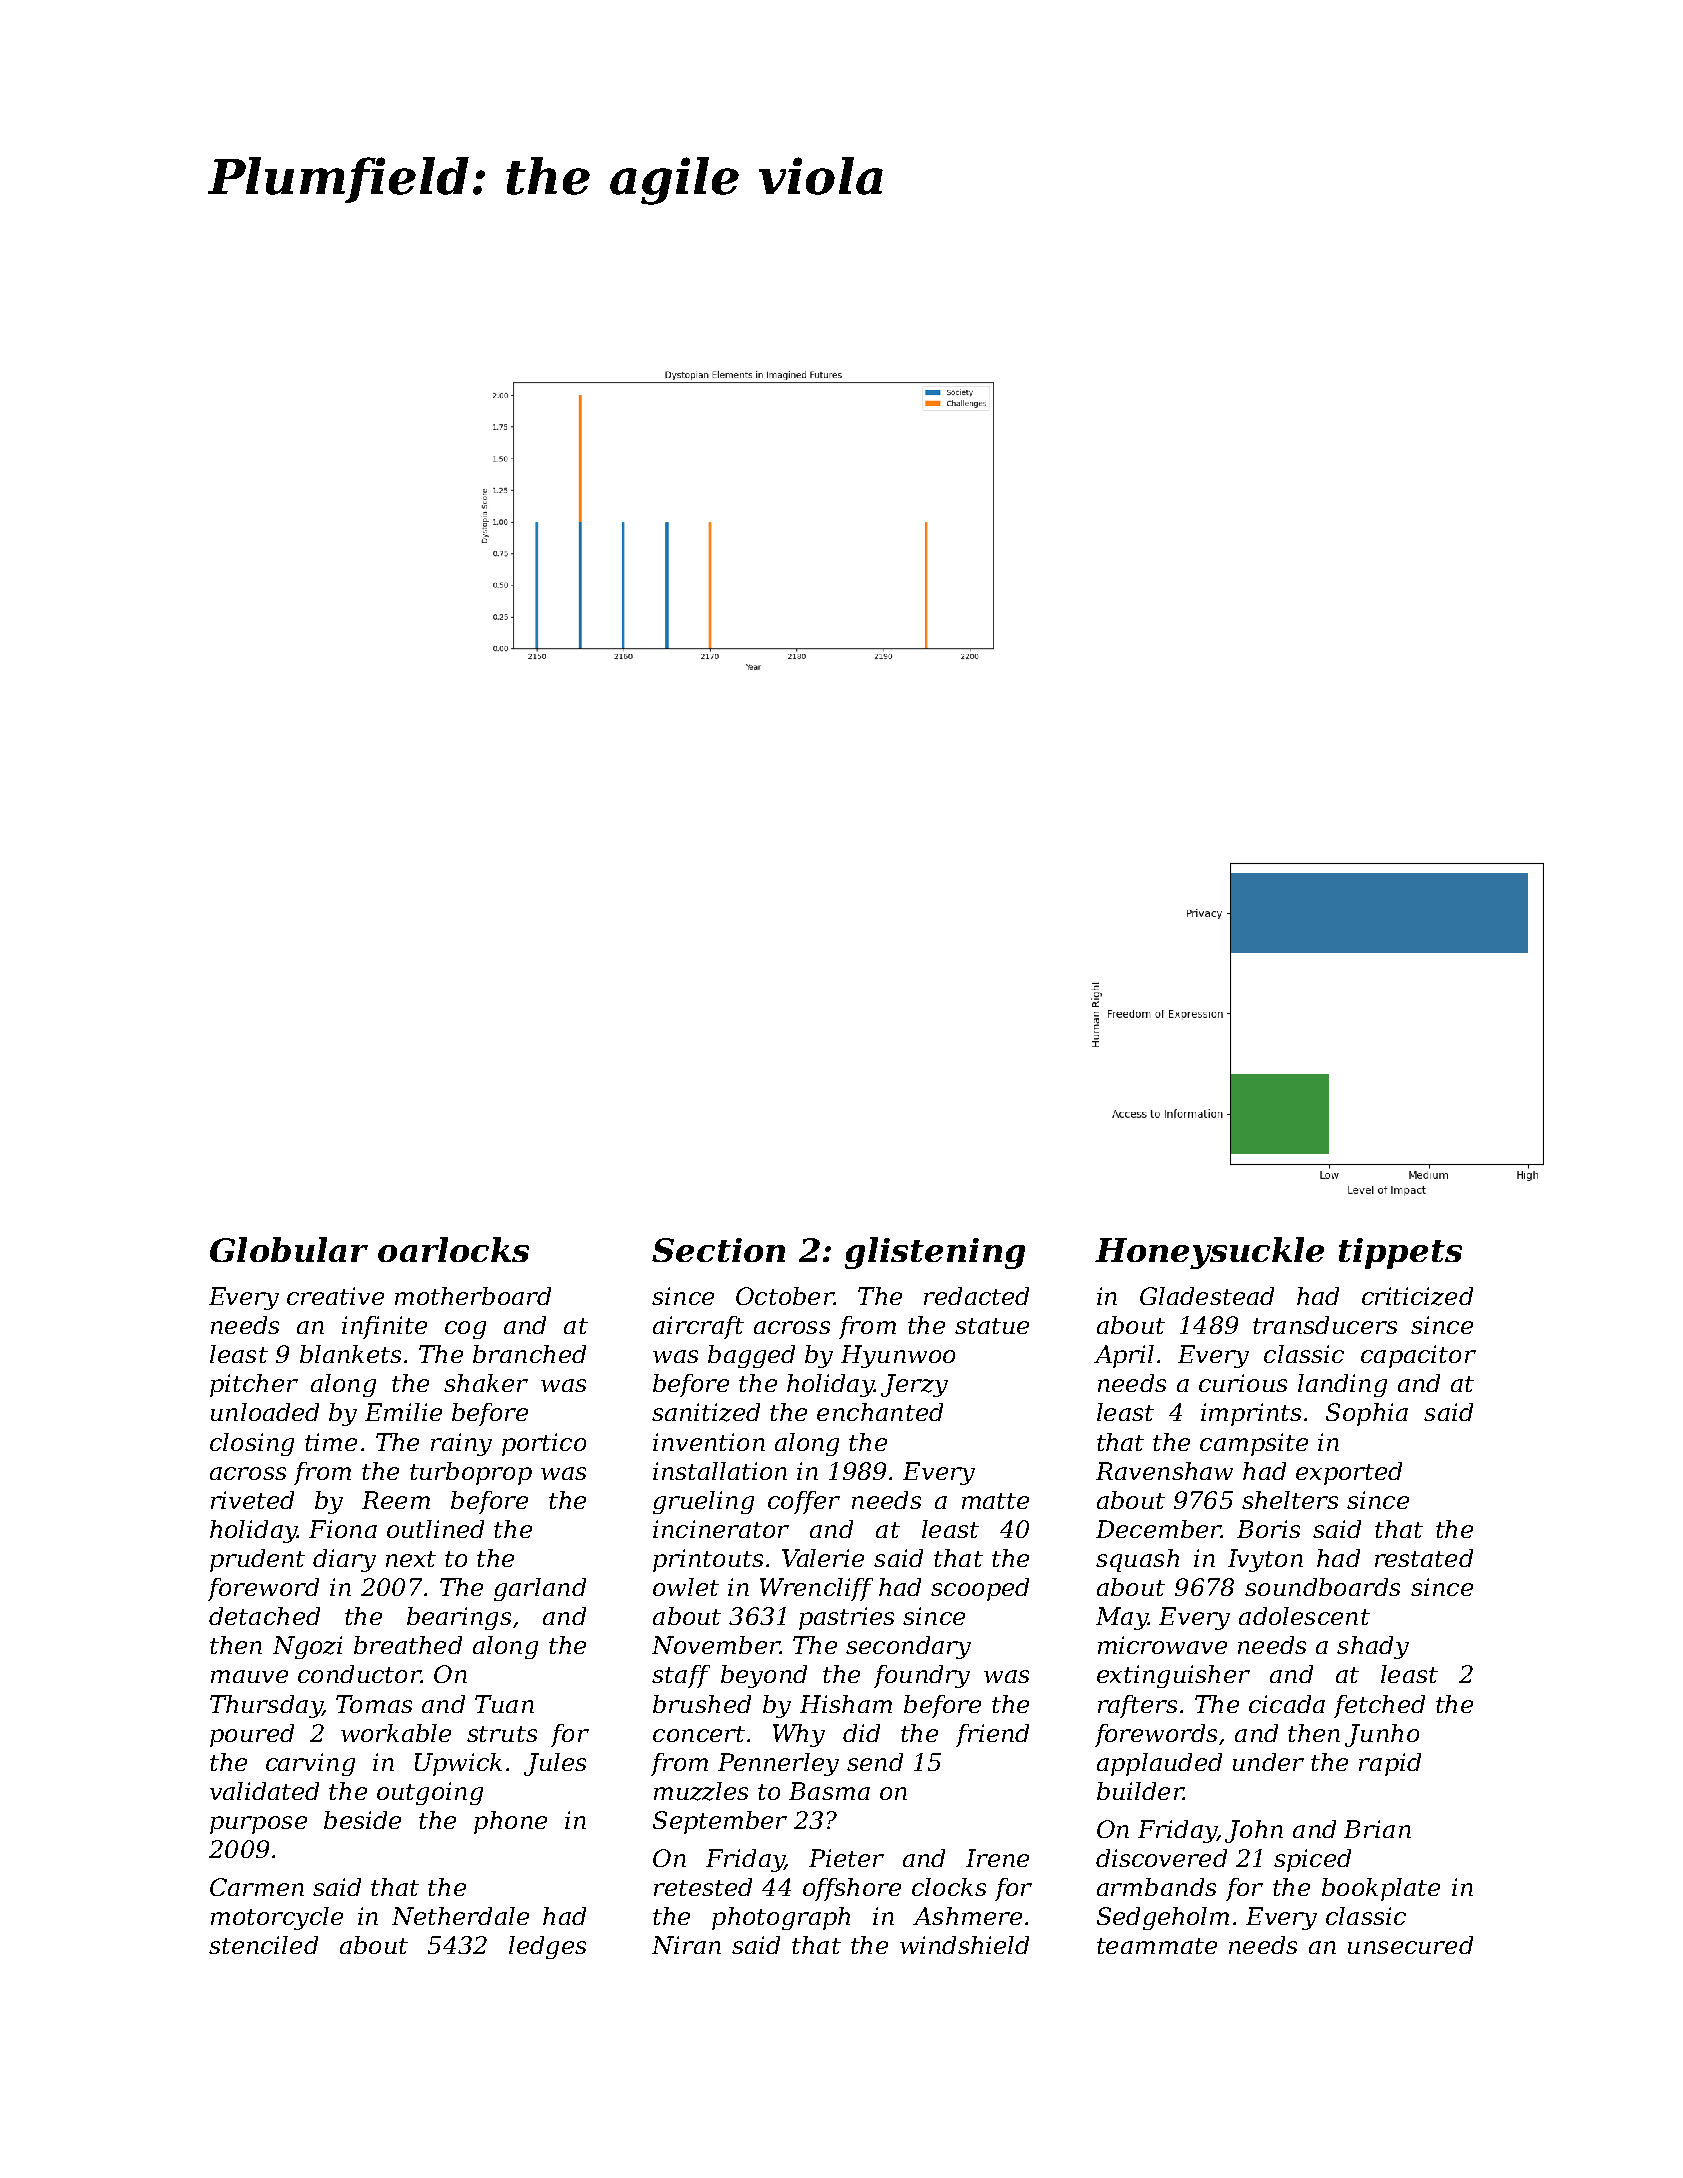 Image resolution: width=1683 pixels, height=2178 pixels. I want to click on owlet, so click(686, 1587).
